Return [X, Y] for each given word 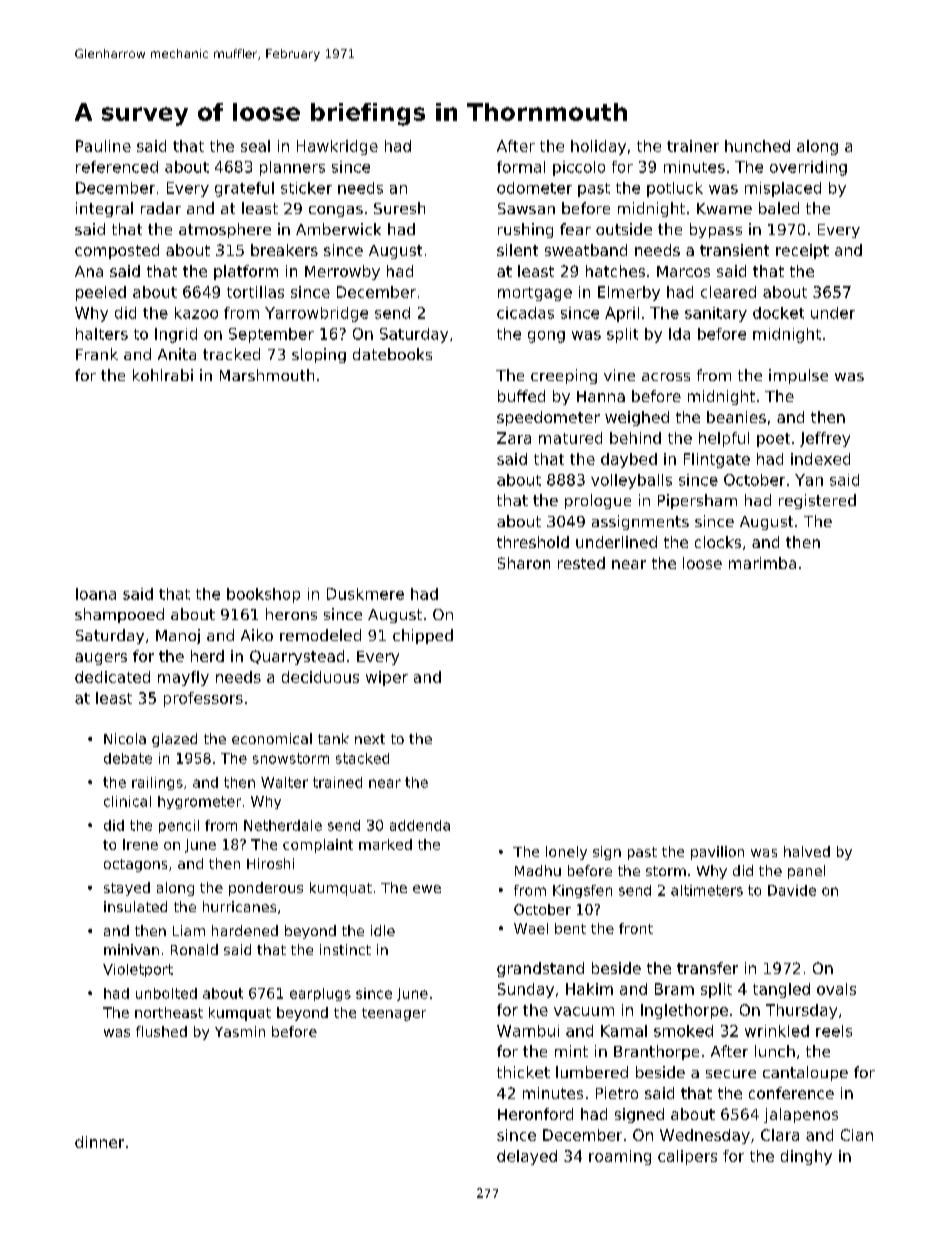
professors [203, 699]
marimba [762, 563]
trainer [693, 146]
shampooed [119, 615]
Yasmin [240, 1031]
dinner [99, 1142]
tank [333, 738]
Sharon [524, 563]
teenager [394, 1014]
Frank [97, 354]
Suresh [399, 208]
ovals [836, 989]
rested [581, 563]
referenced [117, 167]
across [666, 377]
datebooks [392, 354]
